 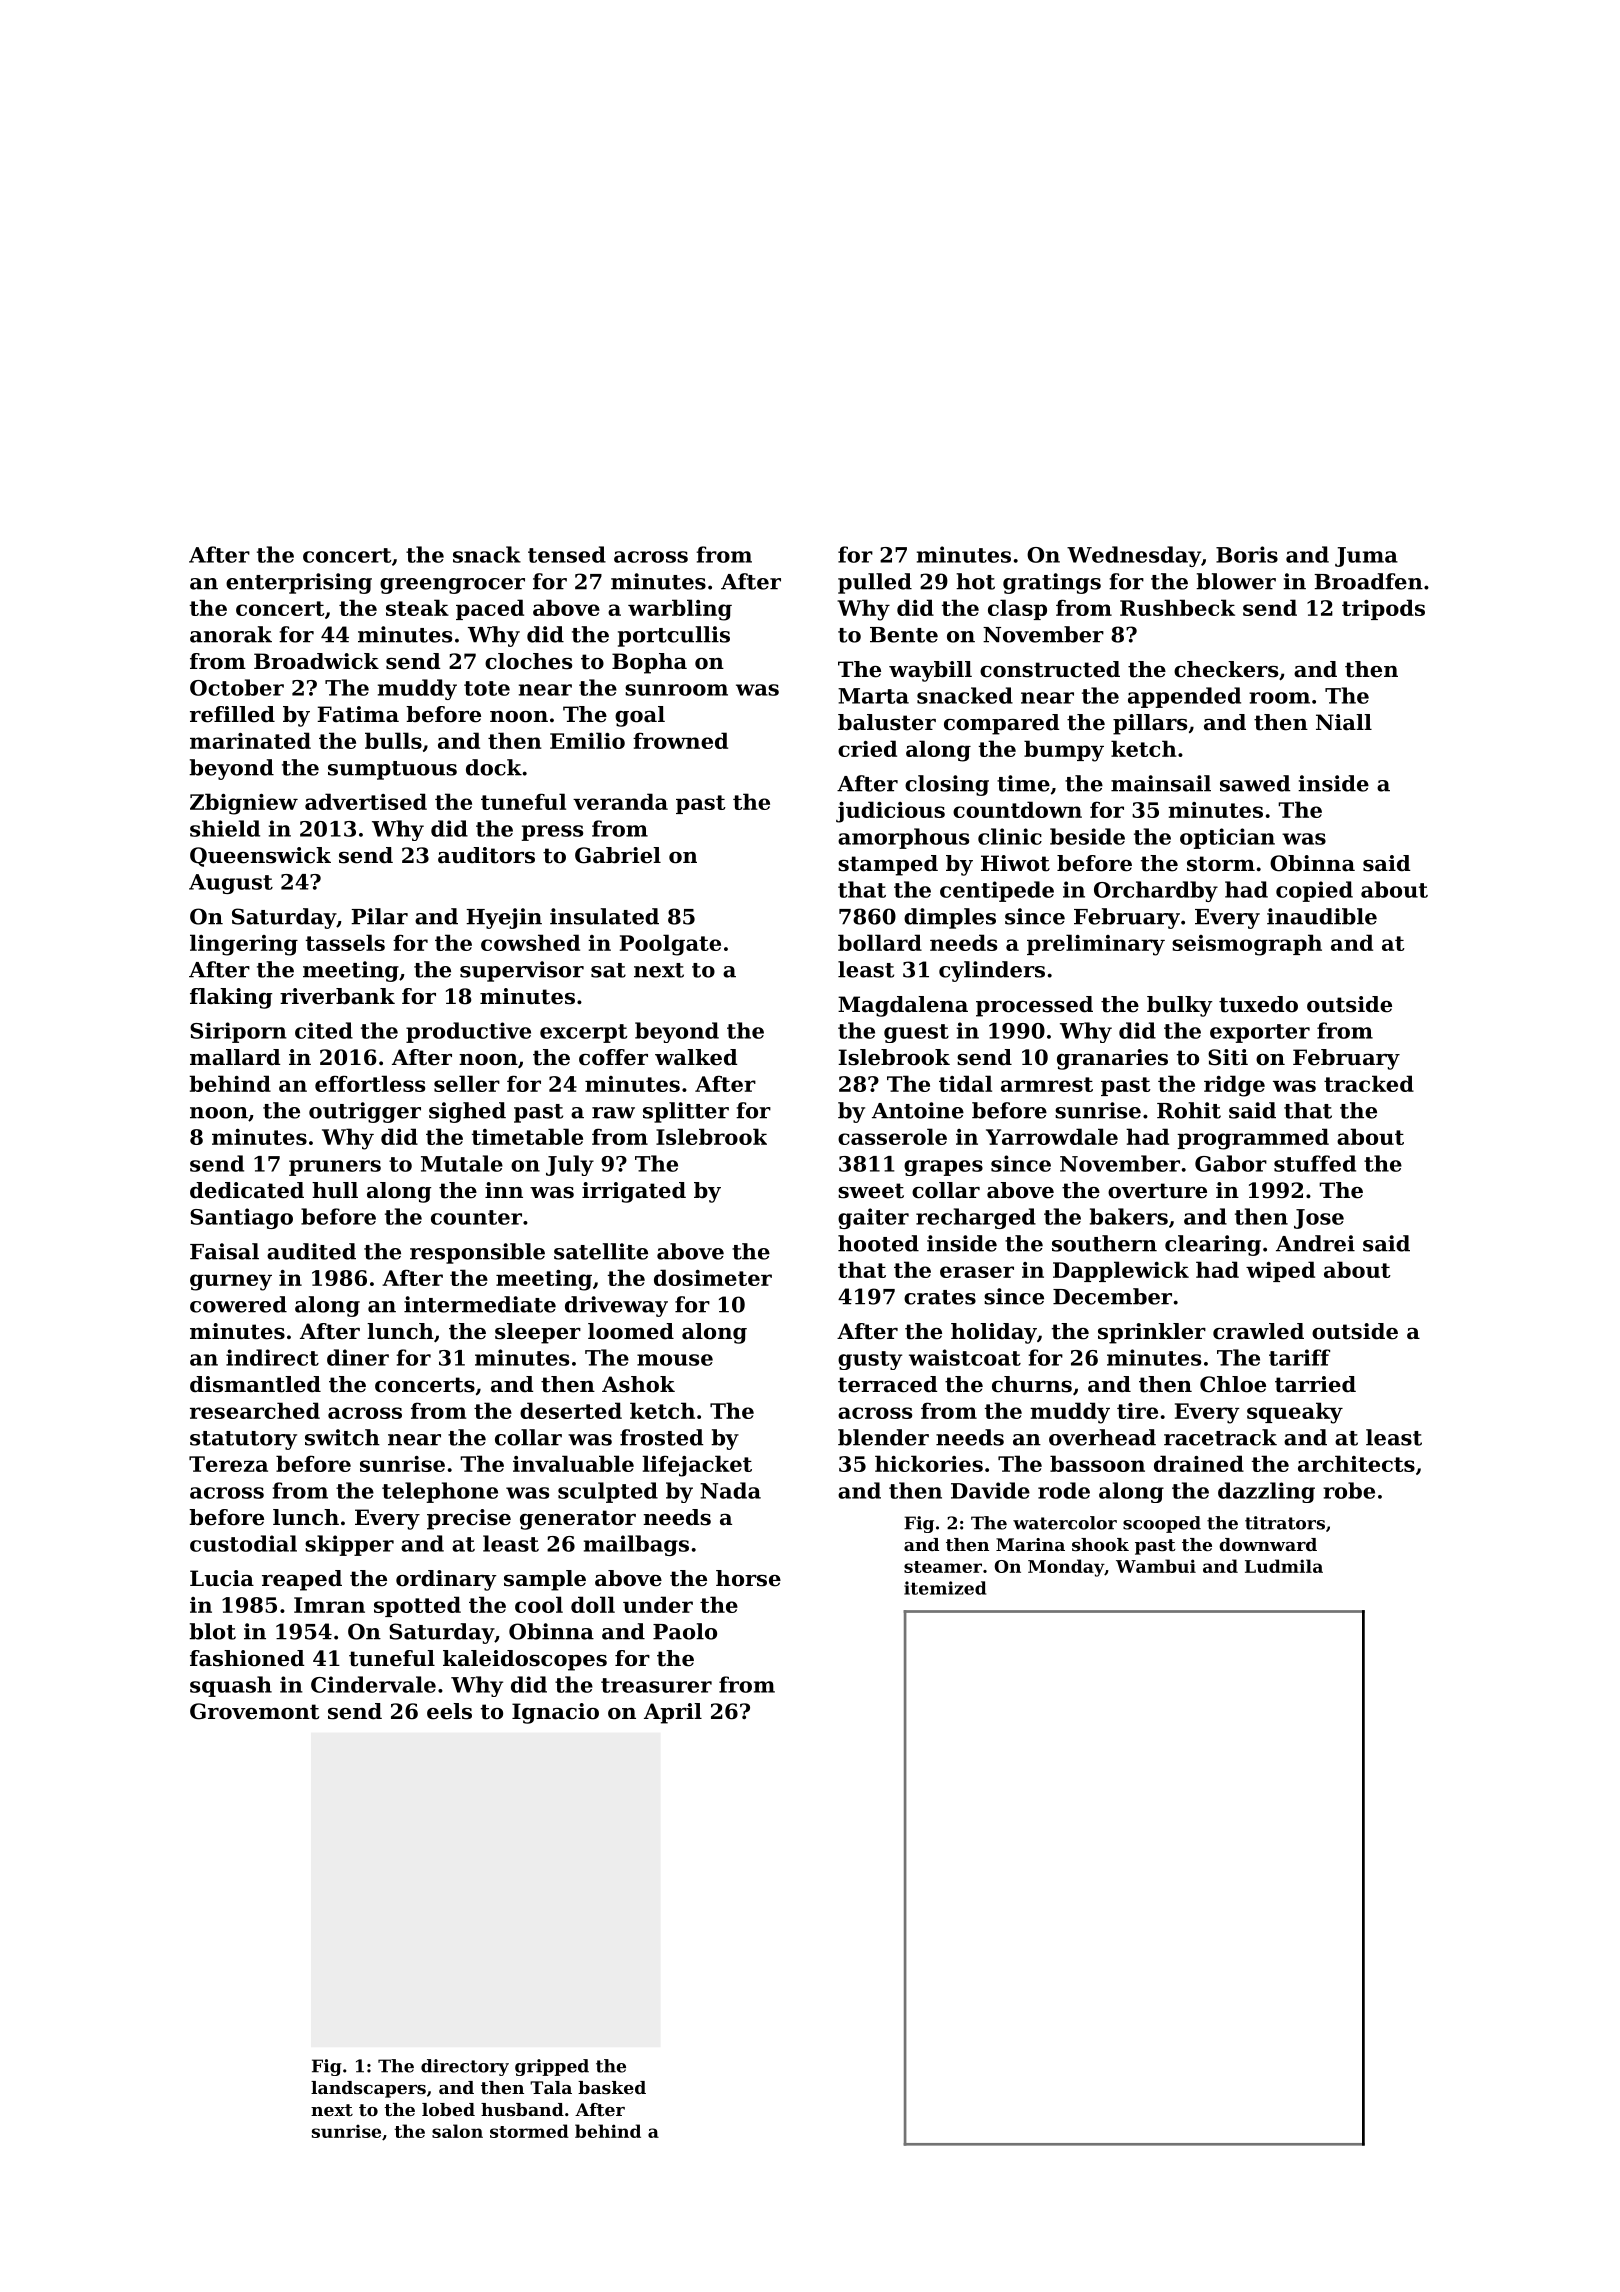 I want to click on landscapers, so click(x=368, y=2089).
